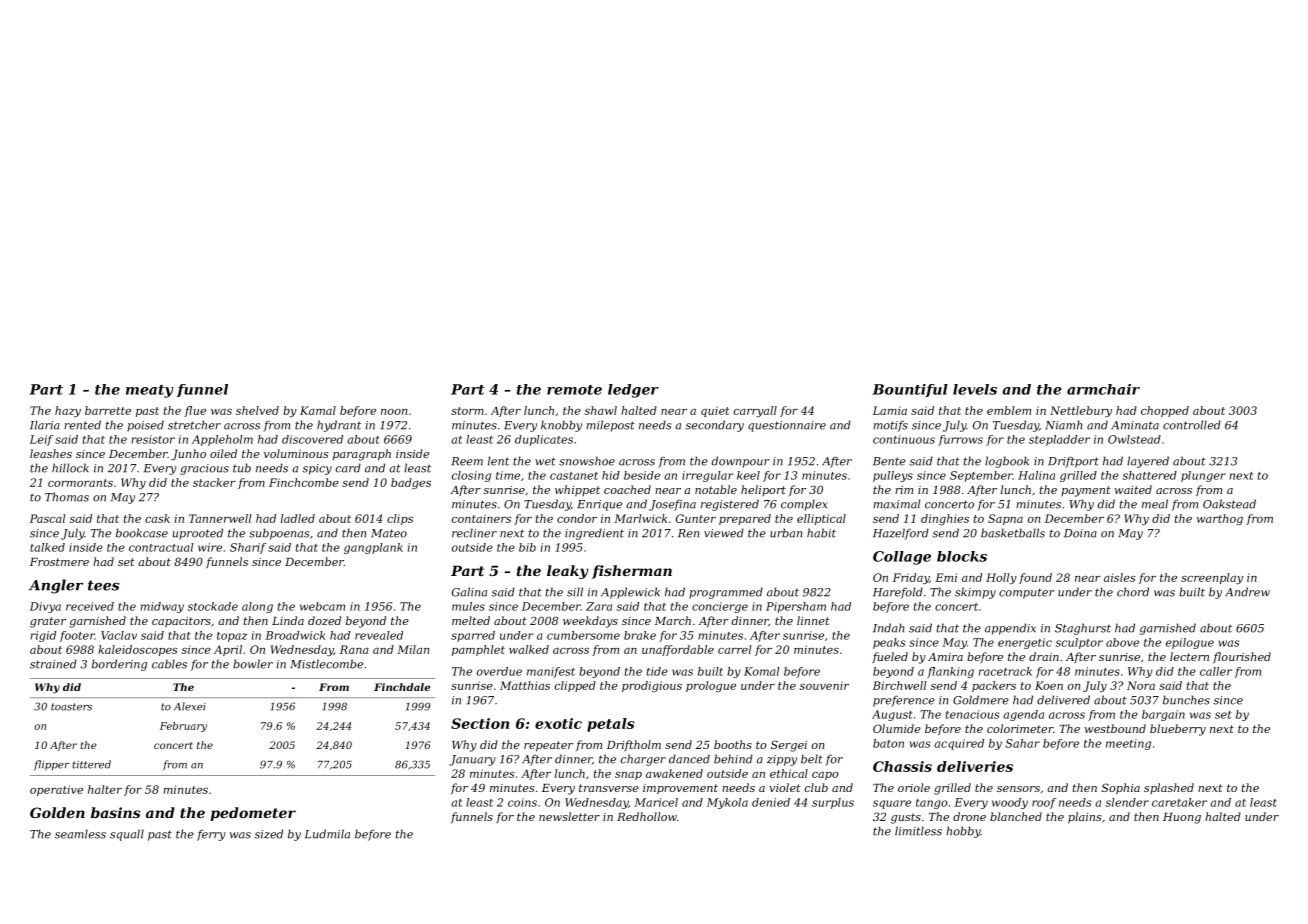 The height and width of the screenshot is (924, 1308). What do you see at coordinates (657, 671) in the screenshot?
I see `tide` at bounding box center [657, 671].
